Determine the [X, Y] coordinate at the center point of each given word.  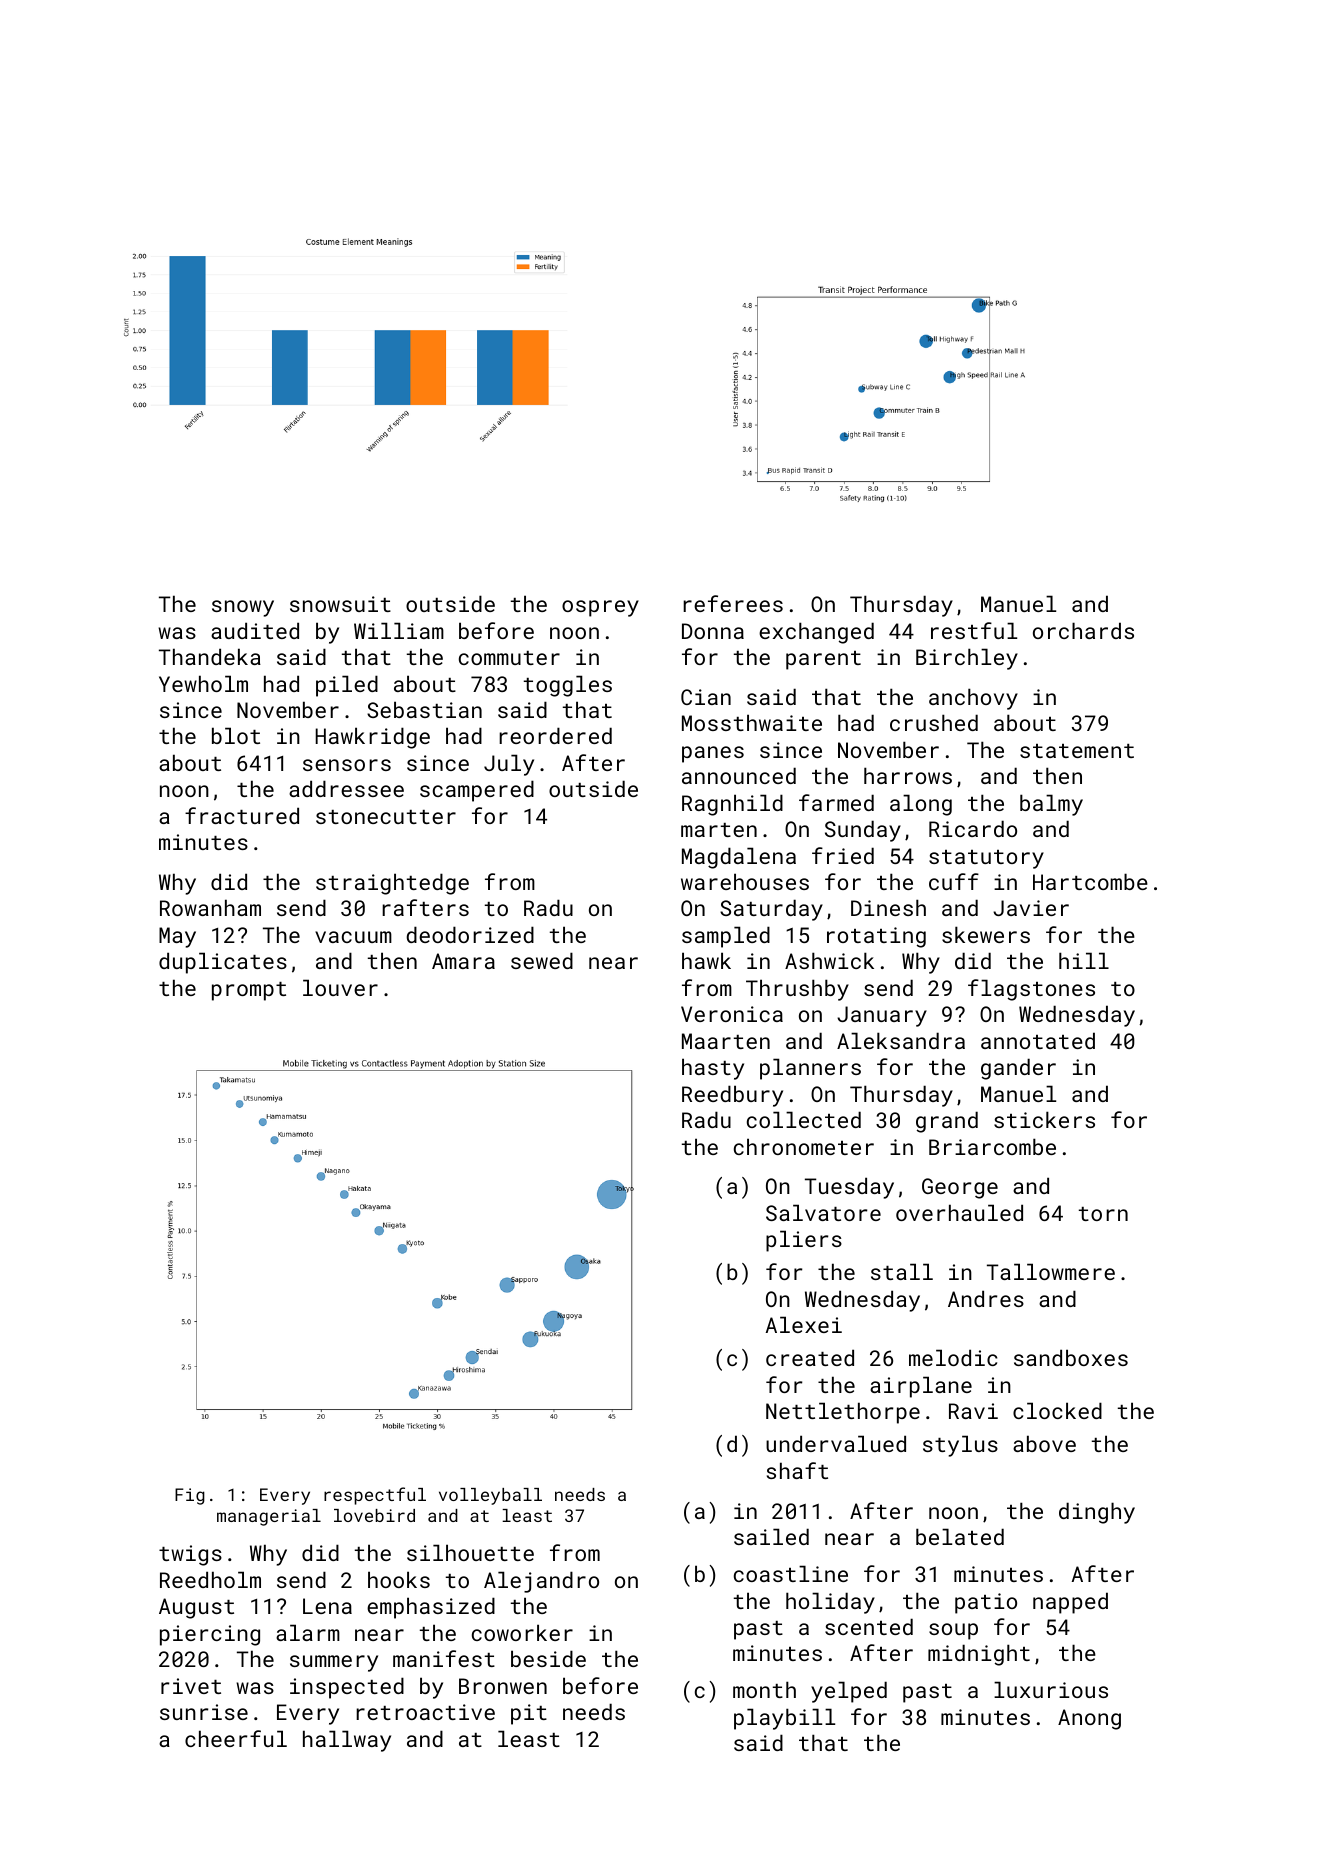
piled [347, 686]
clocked [1057, 1410]
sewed [542, 960]
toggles [568, 686]
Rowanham [210, 907]
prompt [249, 991]
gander [1018, 1069]
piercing [210, 1635]
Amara [463, 961]
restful [974, 630]
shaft [797, 1470]
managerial [269, 1517]
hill [1084, 960]
